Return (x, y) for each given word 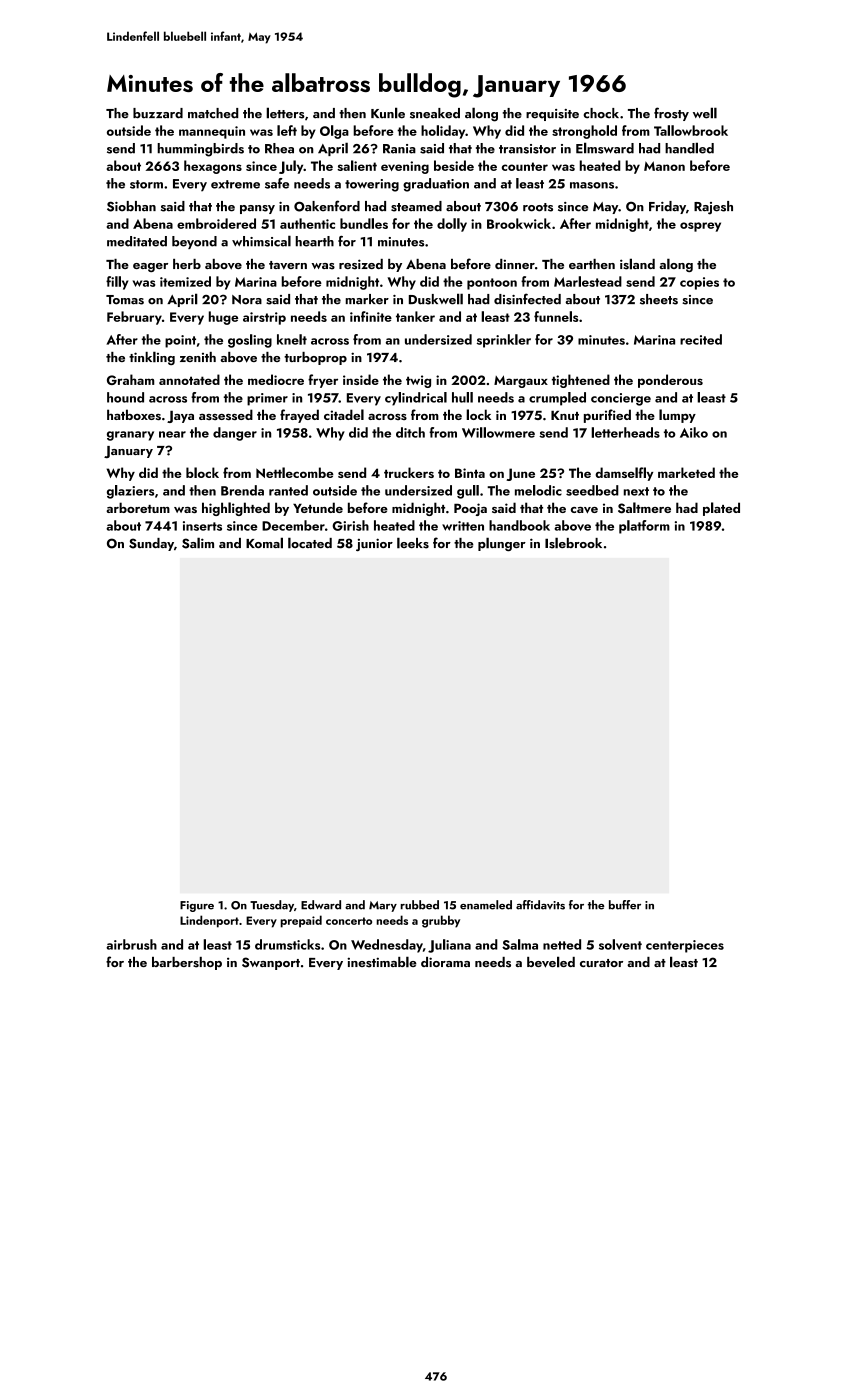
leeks (413, 543)
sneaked (435, 113)
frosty (671, 114)
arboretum (138, 507)
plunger (502, 544)
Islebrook (573, 543)
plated (721, 509)
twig (418, 381)
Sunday (151, 544)
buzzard (158, 113)
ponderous (670, 381)
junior (374, 544)
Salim (198, 543)
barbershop (187, 963)
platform (644, 527)
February (134, 318)
